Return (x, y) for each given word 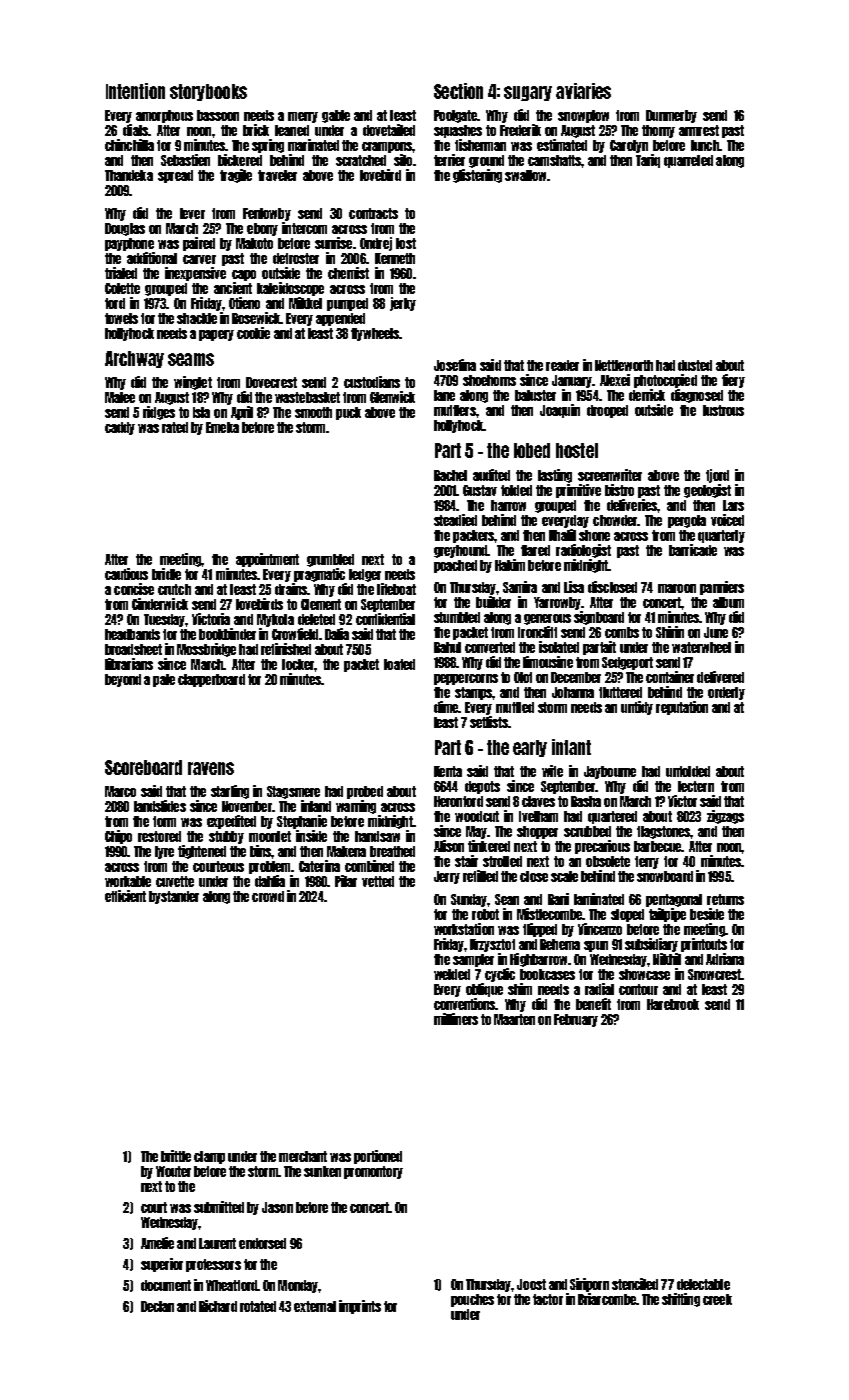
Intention (135, 91)
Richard (218, 1306)
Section (458, 91)
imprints (360, 1307)
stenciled (635, 1284)
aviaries (583, 91)
